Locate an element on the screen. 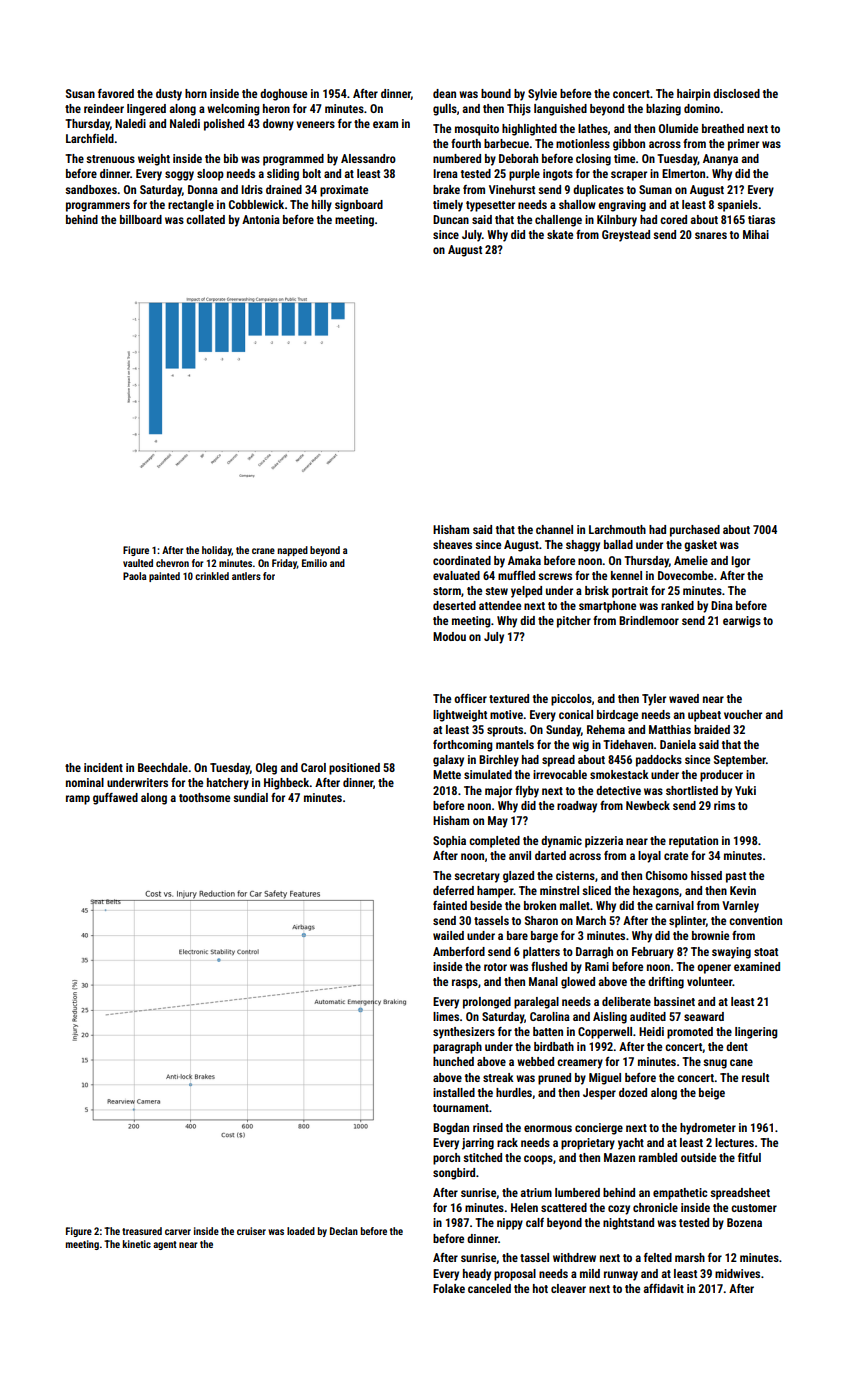 This screenshot has height=1400, width=849. positioned is located at coordinates (354, 769).
